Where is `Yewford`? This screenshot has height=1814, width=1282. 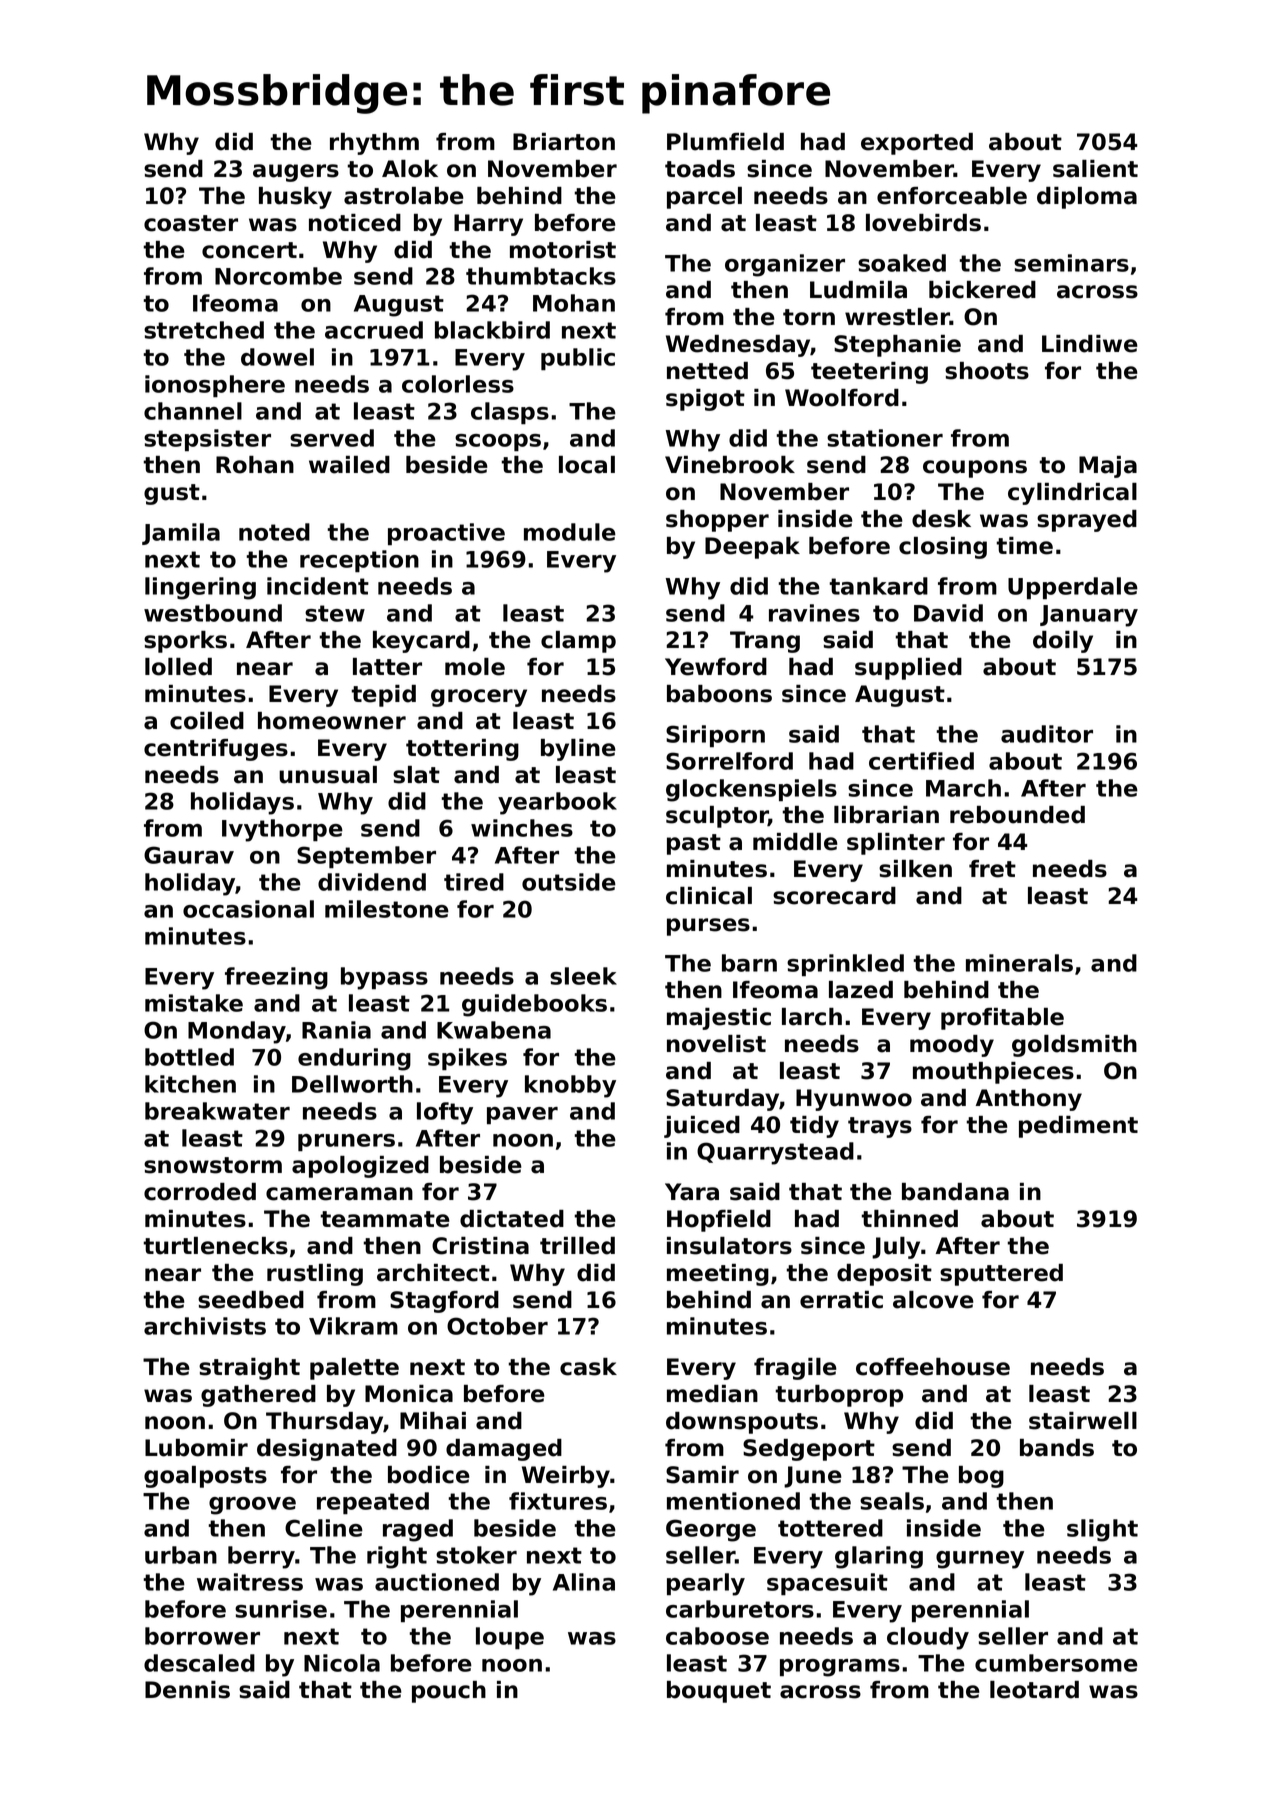 Yewford is located at coordinates (716, 667).
